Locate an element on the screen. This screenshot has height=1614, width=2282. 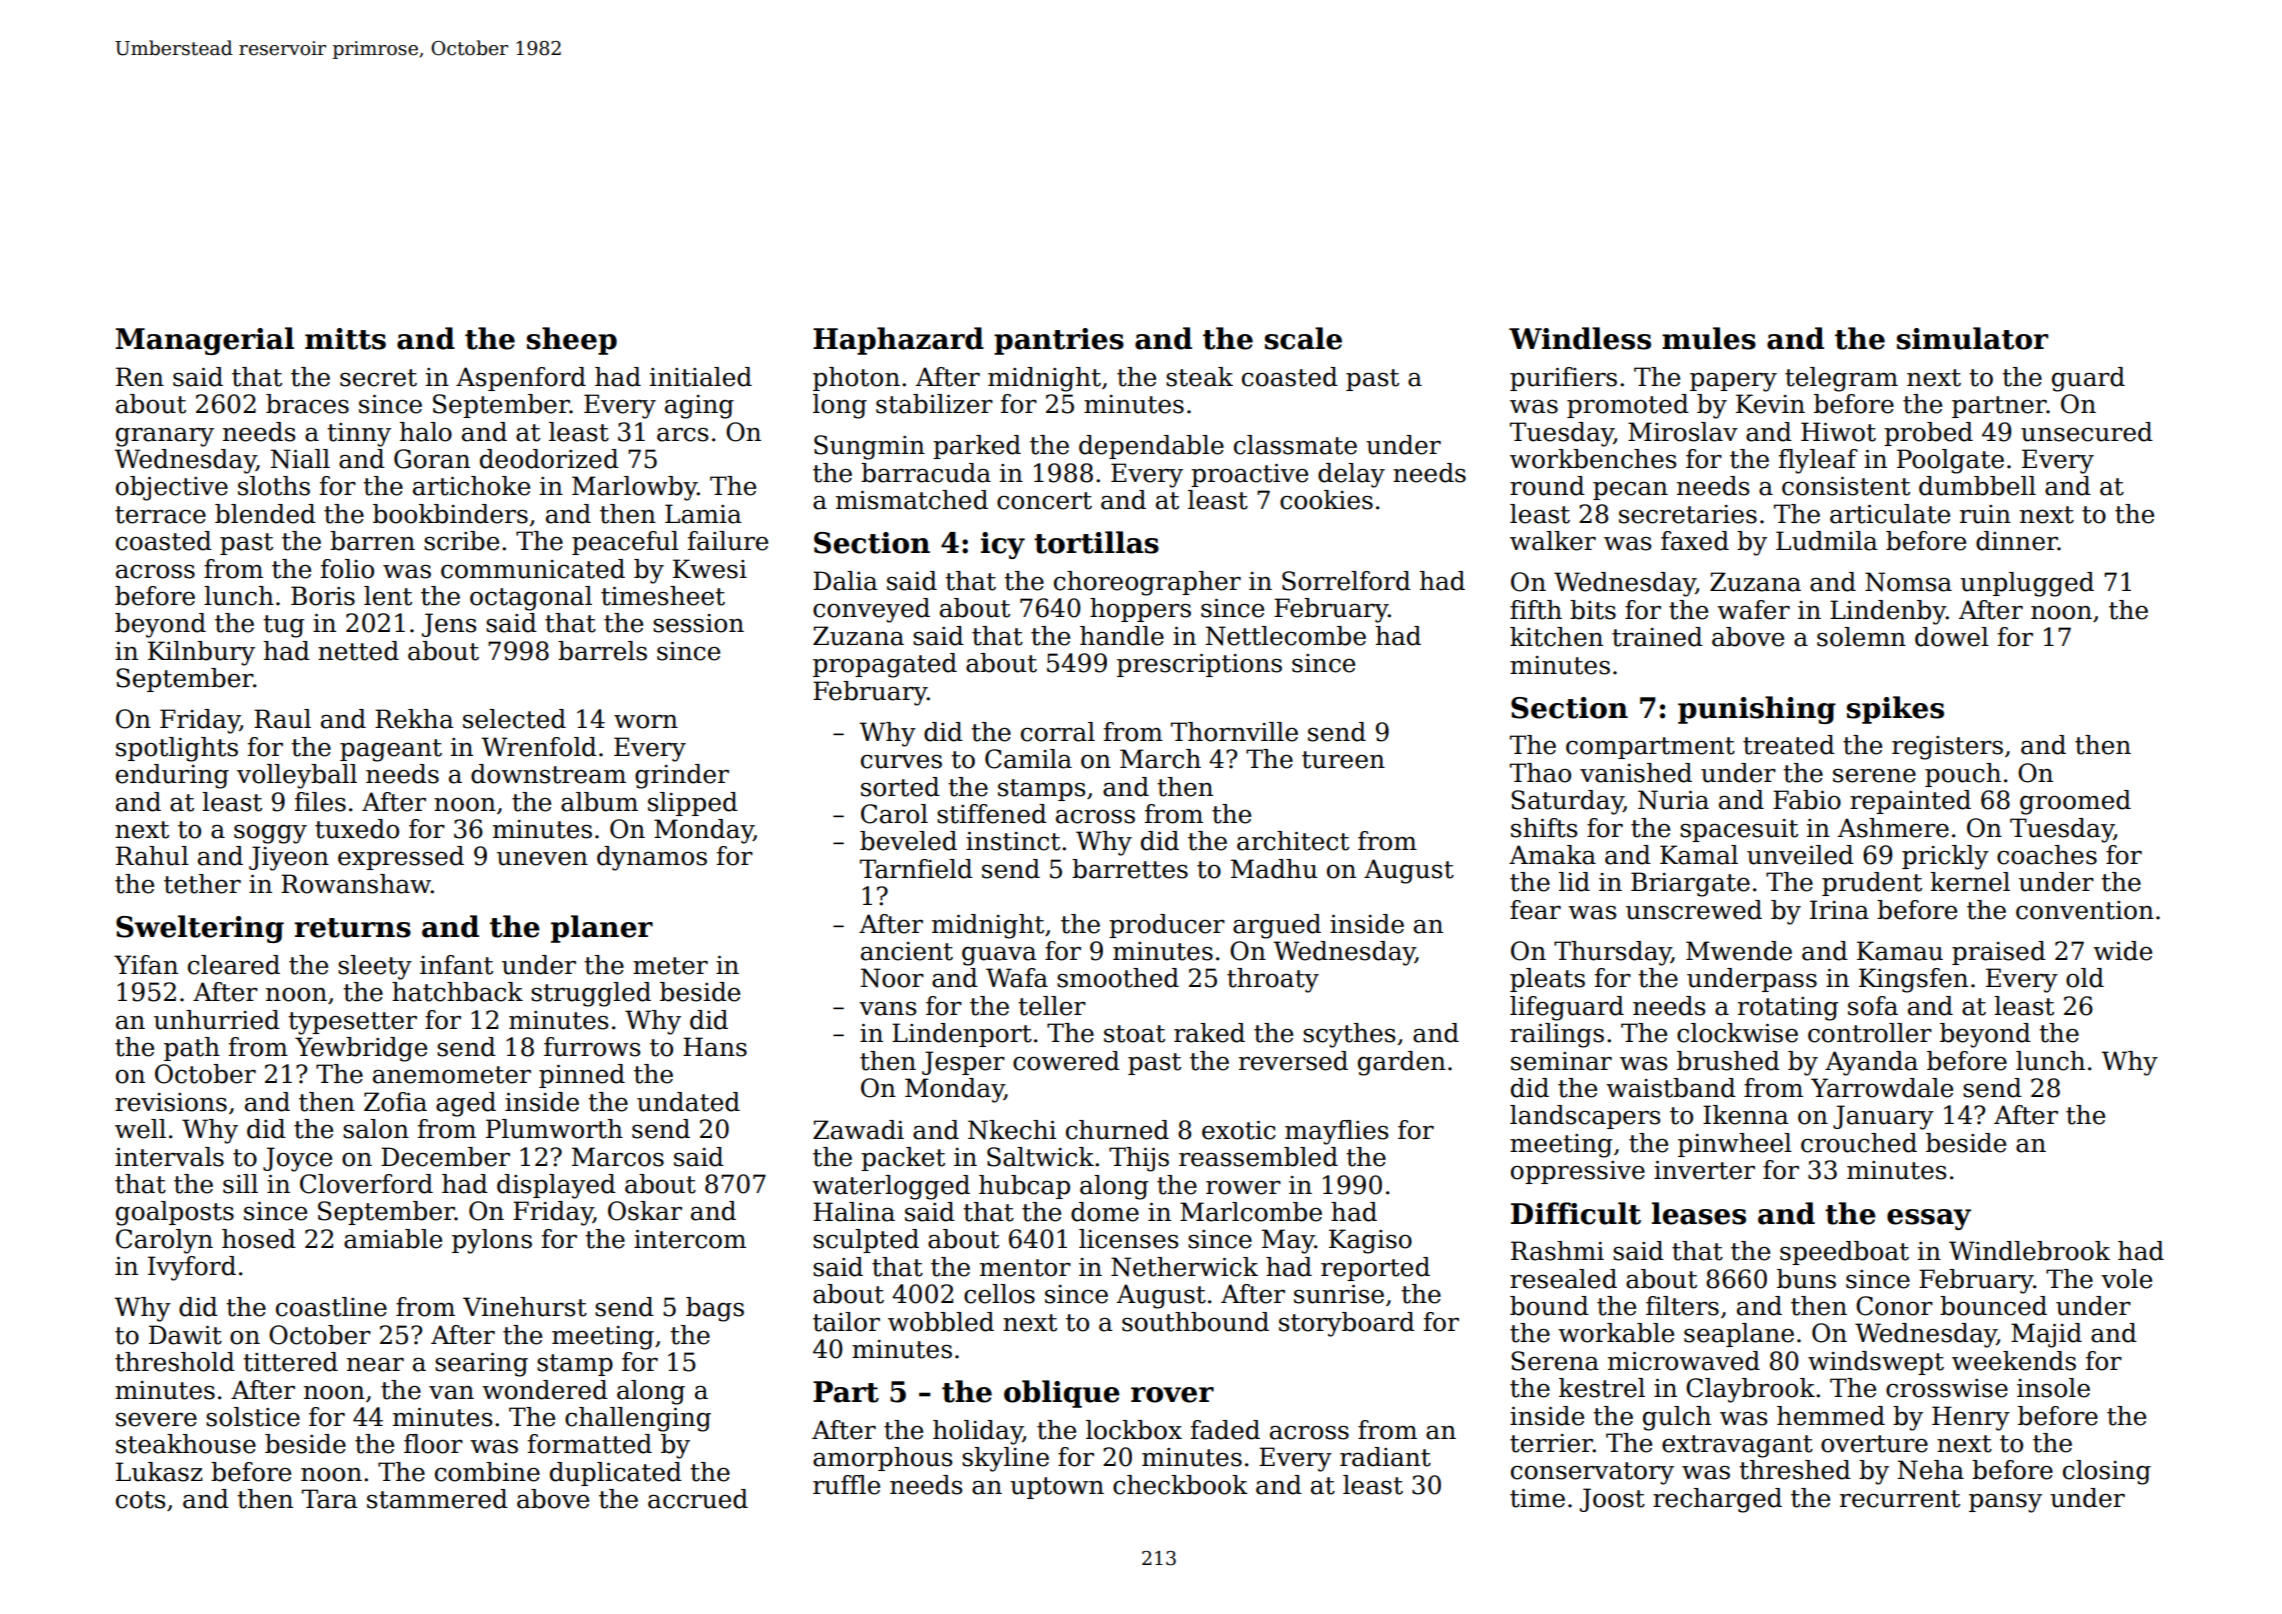
Lukasz is located at coordinates (159, 1472).
